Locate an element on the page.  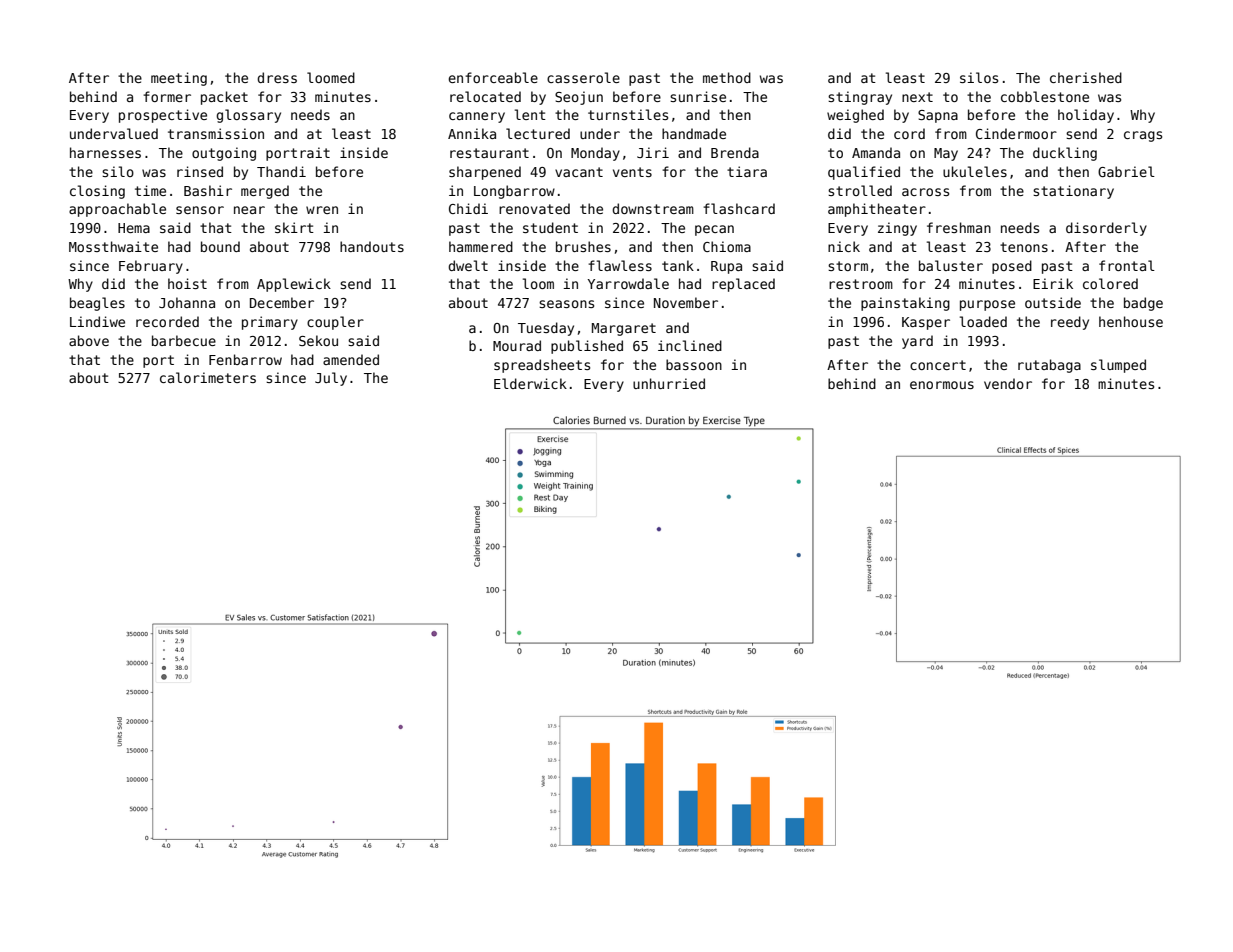
Chioma is located at coordinates (727, 246).
